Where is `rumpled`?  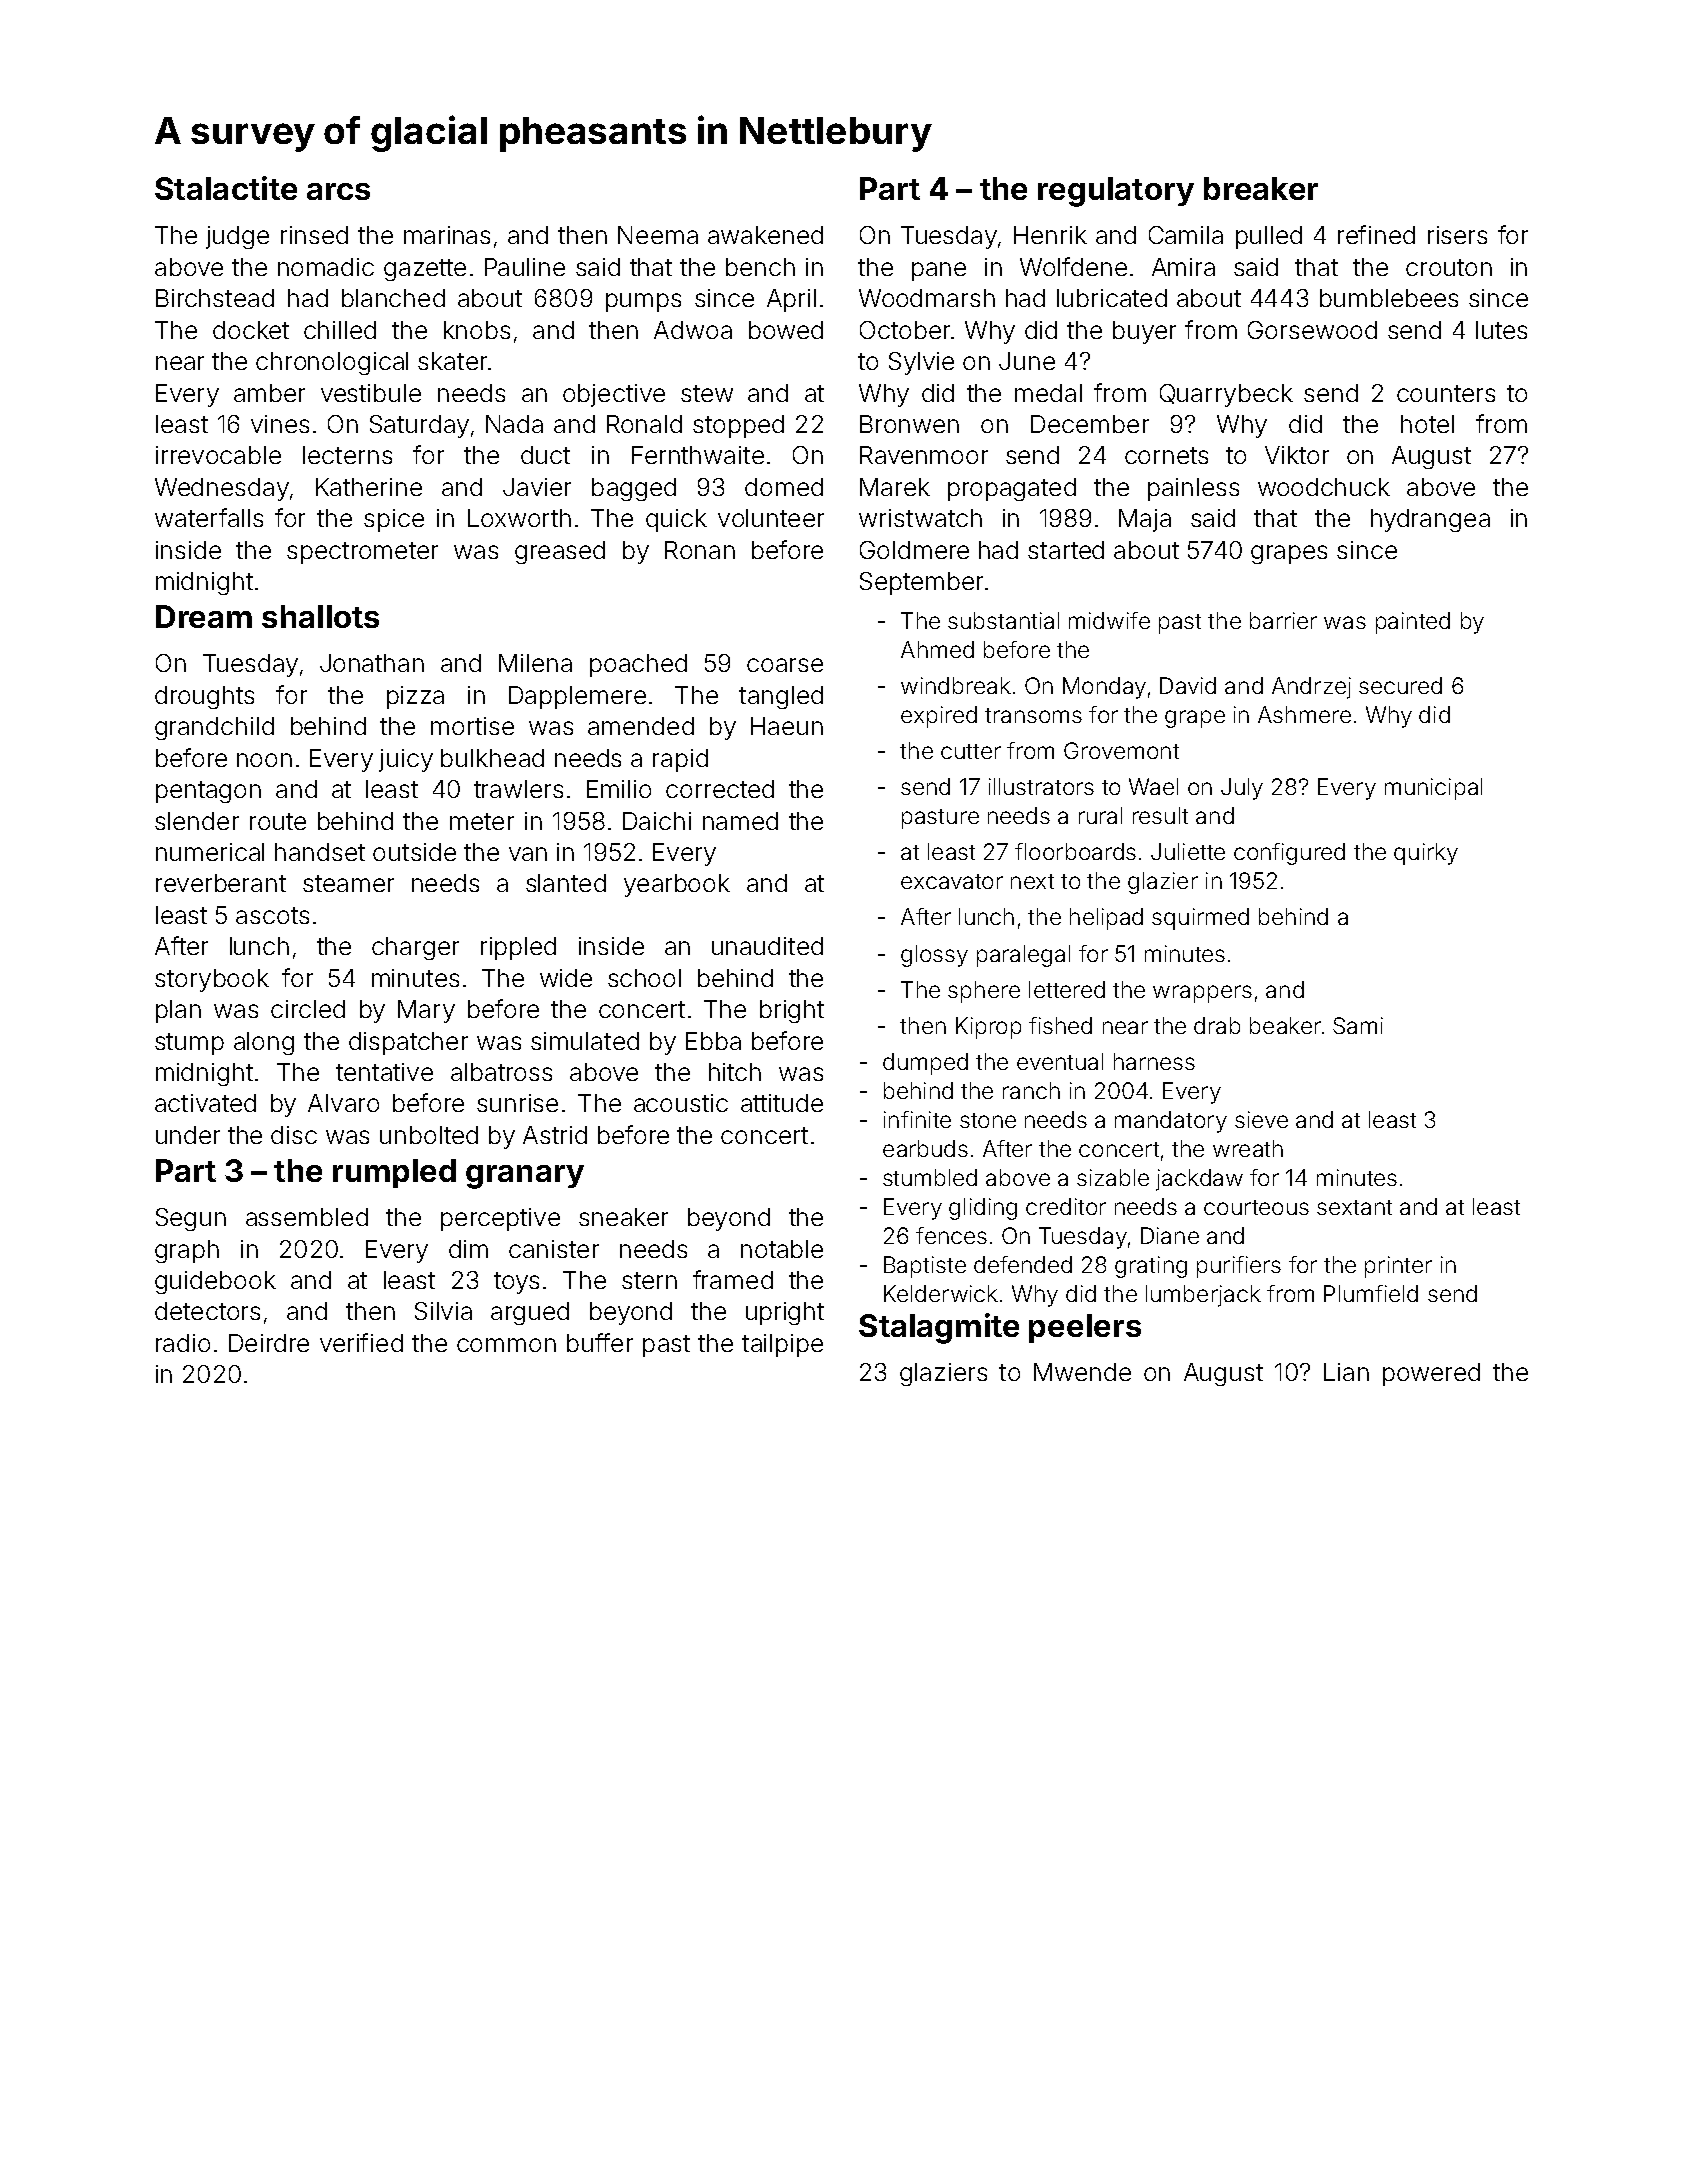 rumpled is located at coordinates (394, 1173).
